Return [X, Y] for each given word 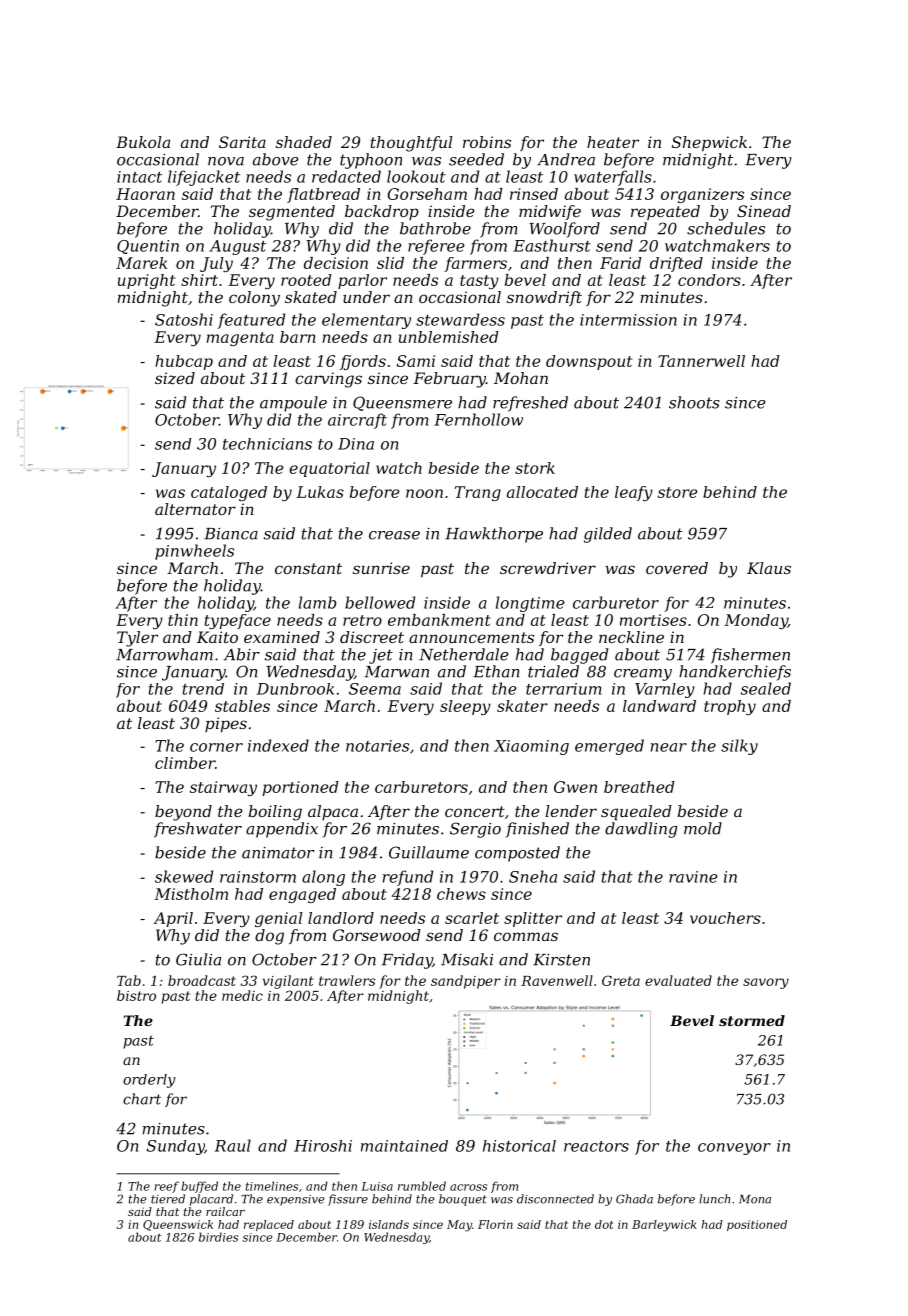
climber [185, 763]
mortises [653, 620]
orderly [149, 1081]
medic [242, 995]
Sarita [242, 142]
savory [766, 983]
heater [613, 142]
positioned [757, 1225]
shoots [694, 402]
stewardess [460, 319]
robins [487, 142]
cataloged [229, 493]
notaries [377, 746]
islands [389, 1224]
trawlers [347, 980]
